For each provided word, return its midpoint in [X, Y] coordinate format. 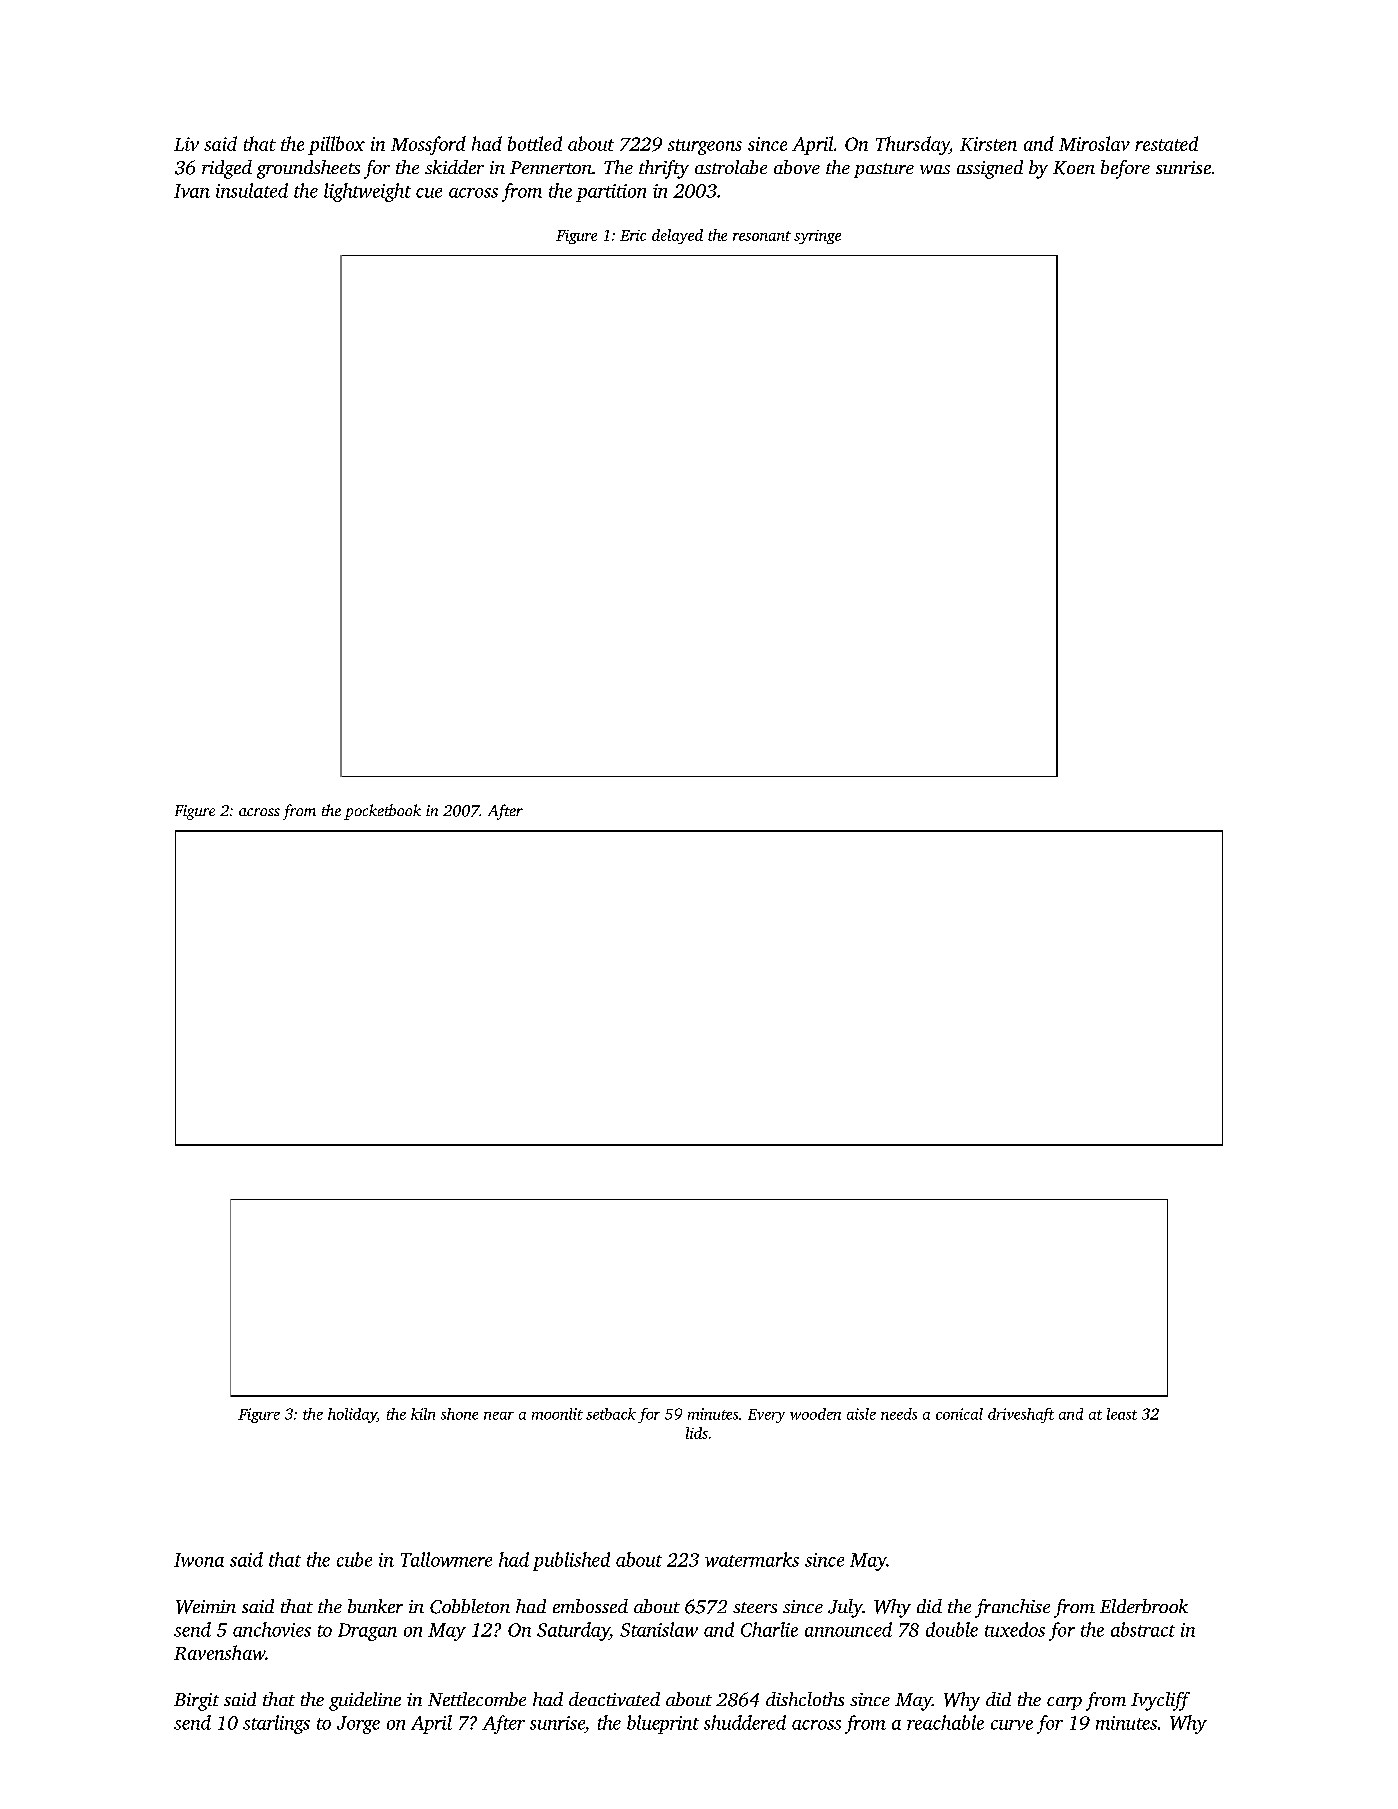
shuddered [745, 1722]
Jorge [358, 1725]
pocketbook [382, 812]
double [952, 1629]
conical [959, 1414]
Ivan [192, 191]
